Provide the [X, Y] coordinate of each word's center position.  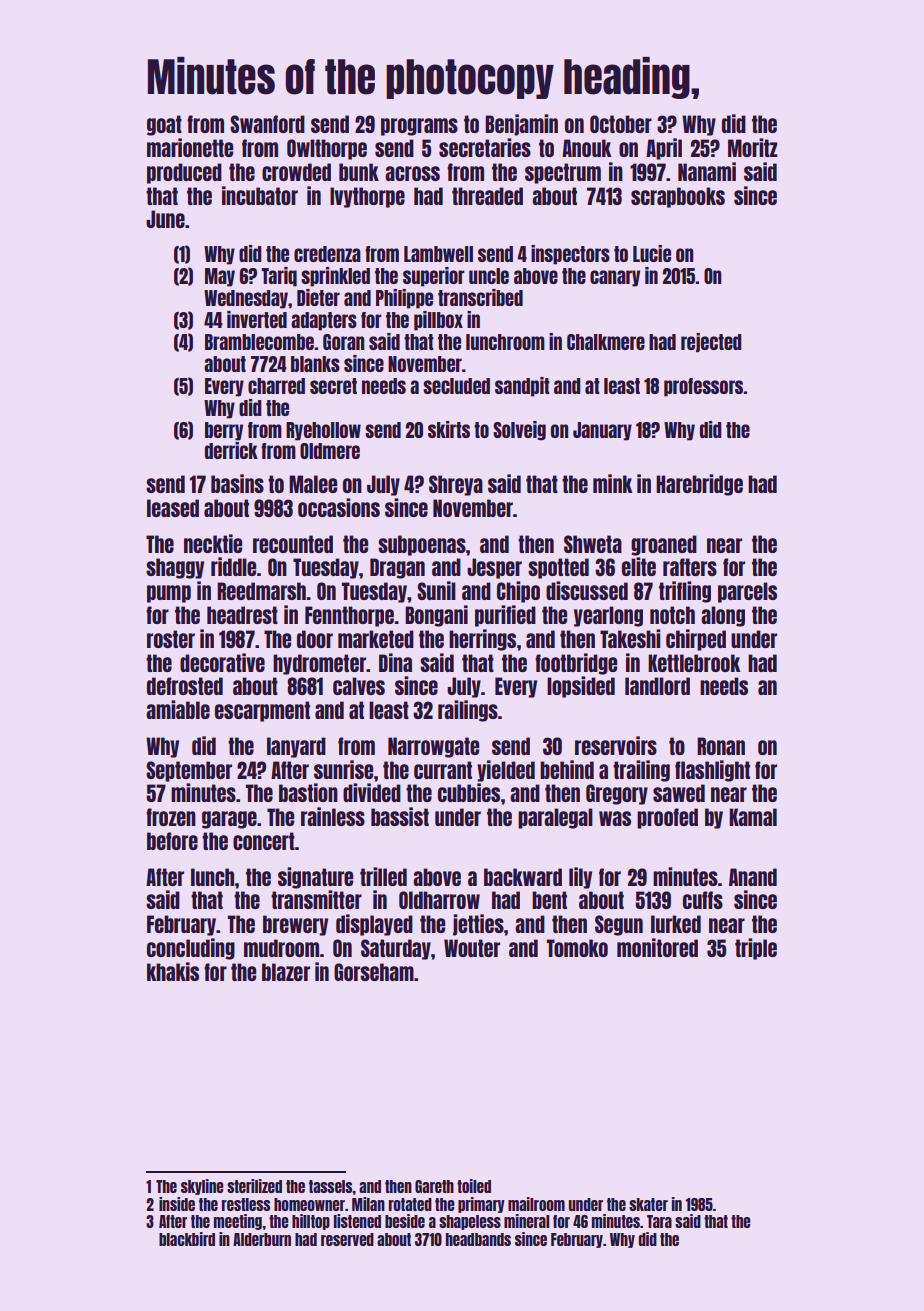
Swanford [267, 124]
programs [419, 127]
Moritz [753, 147]
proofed [667, 818]
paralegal [555, 818]
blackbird [187, 1239]
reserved [347, 1239]
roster [171, 639]
